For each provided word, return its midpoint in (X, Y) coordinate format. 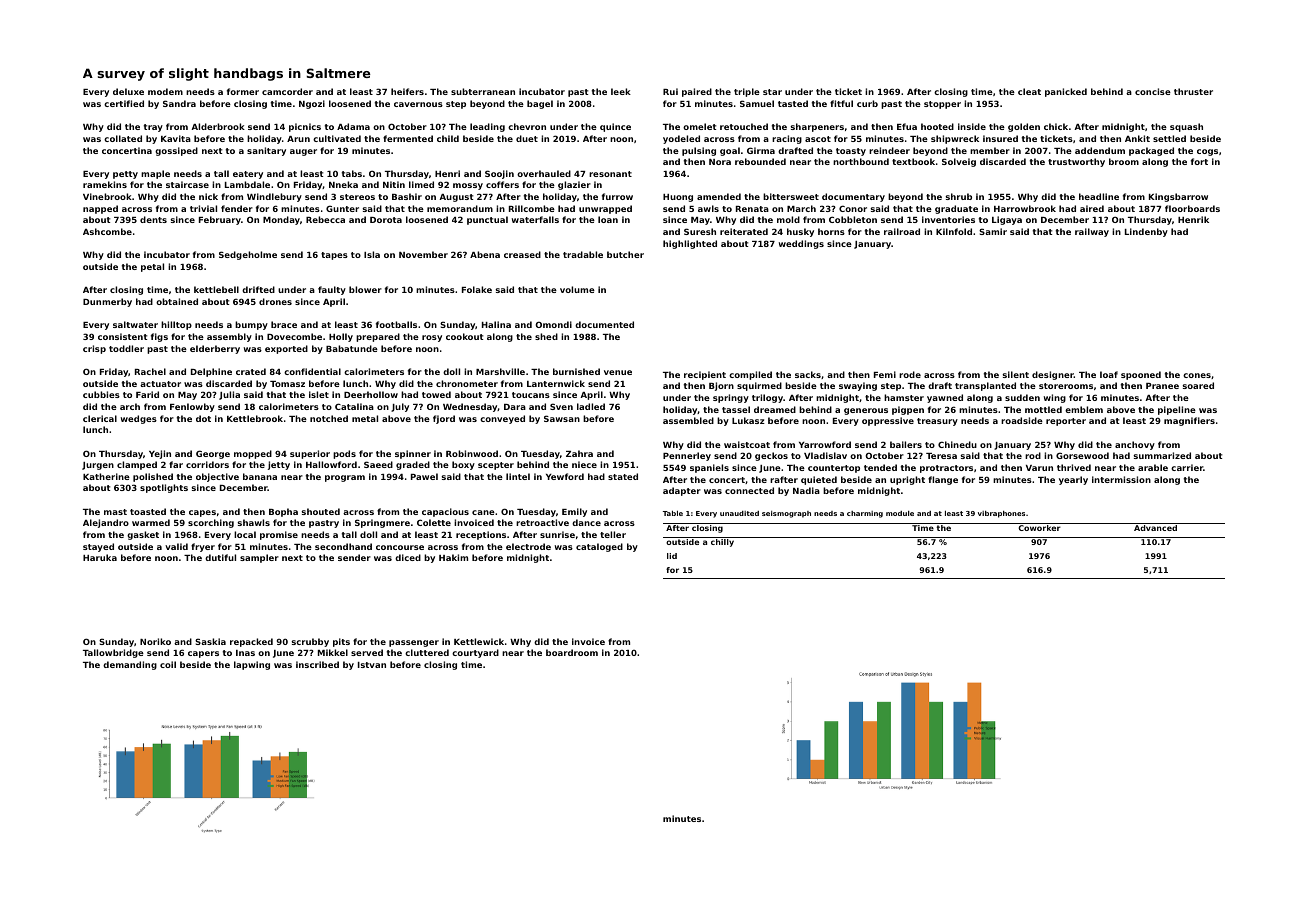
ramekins (105, 184)
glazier (574, 185)
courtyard (475, 653)
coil (168, 664)
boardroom (572, 652)
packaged (1151, 151)
